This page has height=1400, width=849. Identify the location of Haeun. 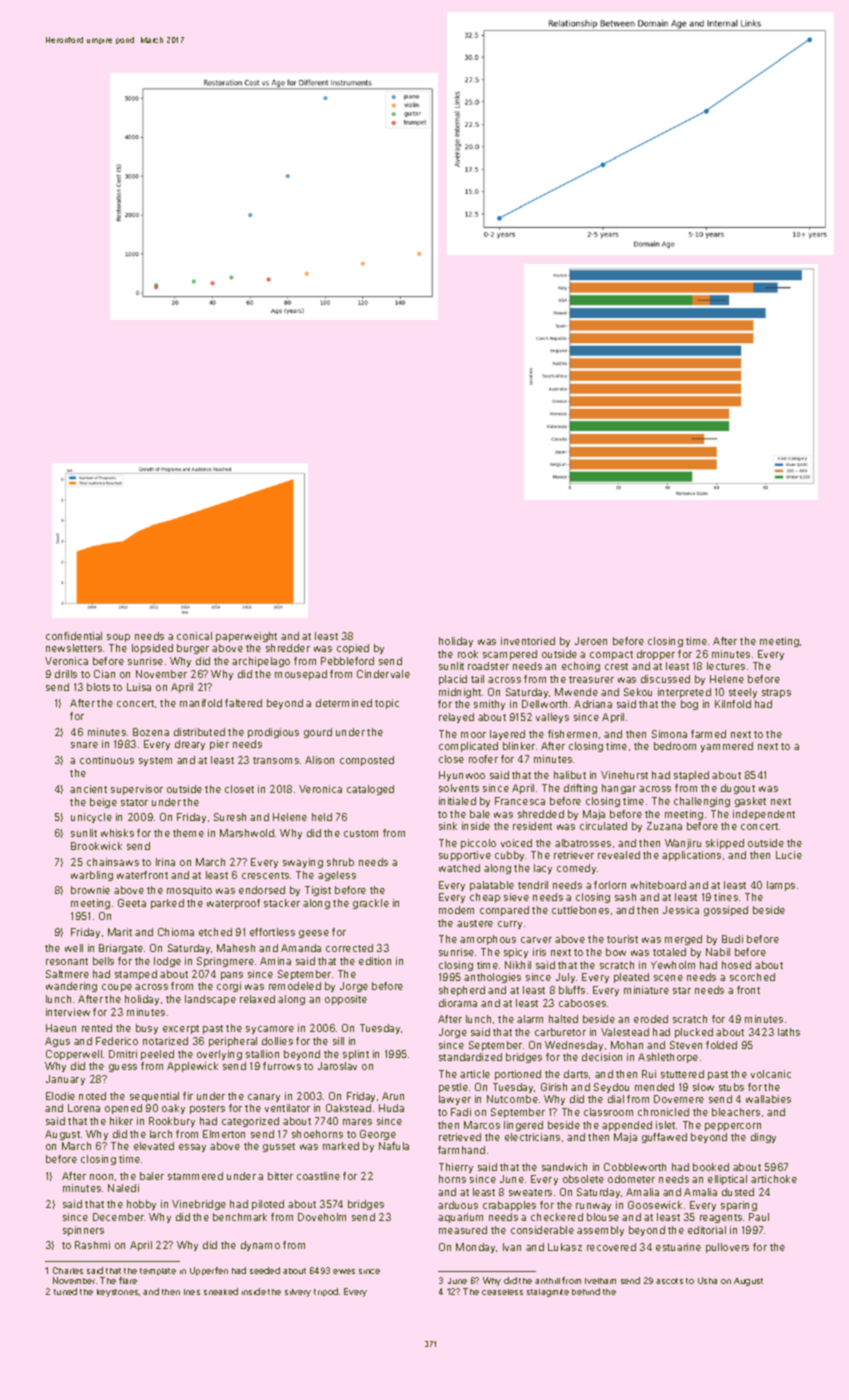
(61, 1028).
